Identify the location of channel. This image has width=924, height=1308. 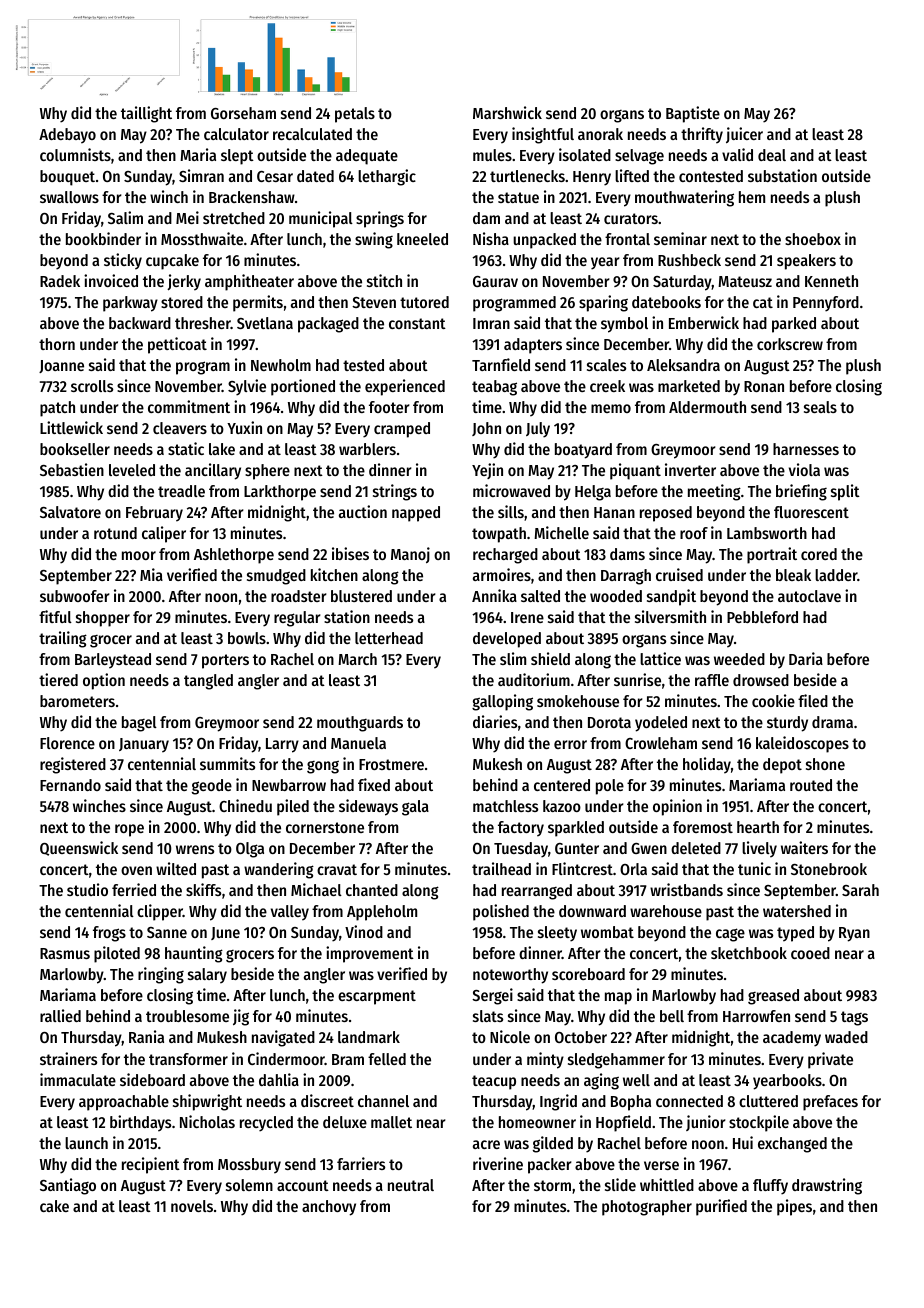
(383, 1101).
